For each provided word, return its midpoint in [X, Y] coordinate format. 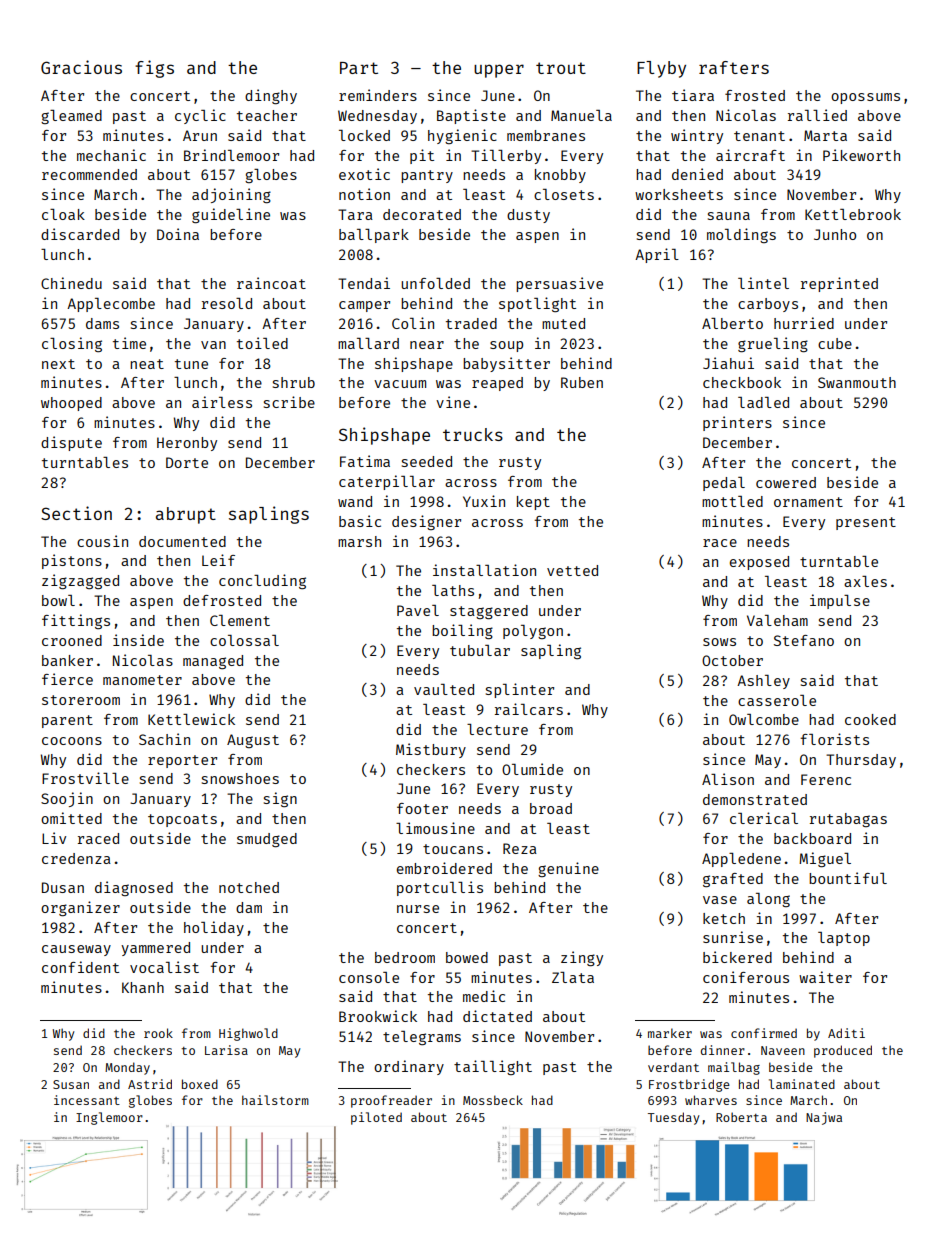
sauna [729, 216]
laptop [844, 939]
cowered [786, 482]
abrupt [186, 515]
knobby [560, 176]
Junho [835, 234]
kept [533, 503]
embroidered [444, 868]
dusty [528, 216]
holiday [214, 928]
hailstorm [275, 1100]
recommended [89, 174]
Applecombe [111, 305]
